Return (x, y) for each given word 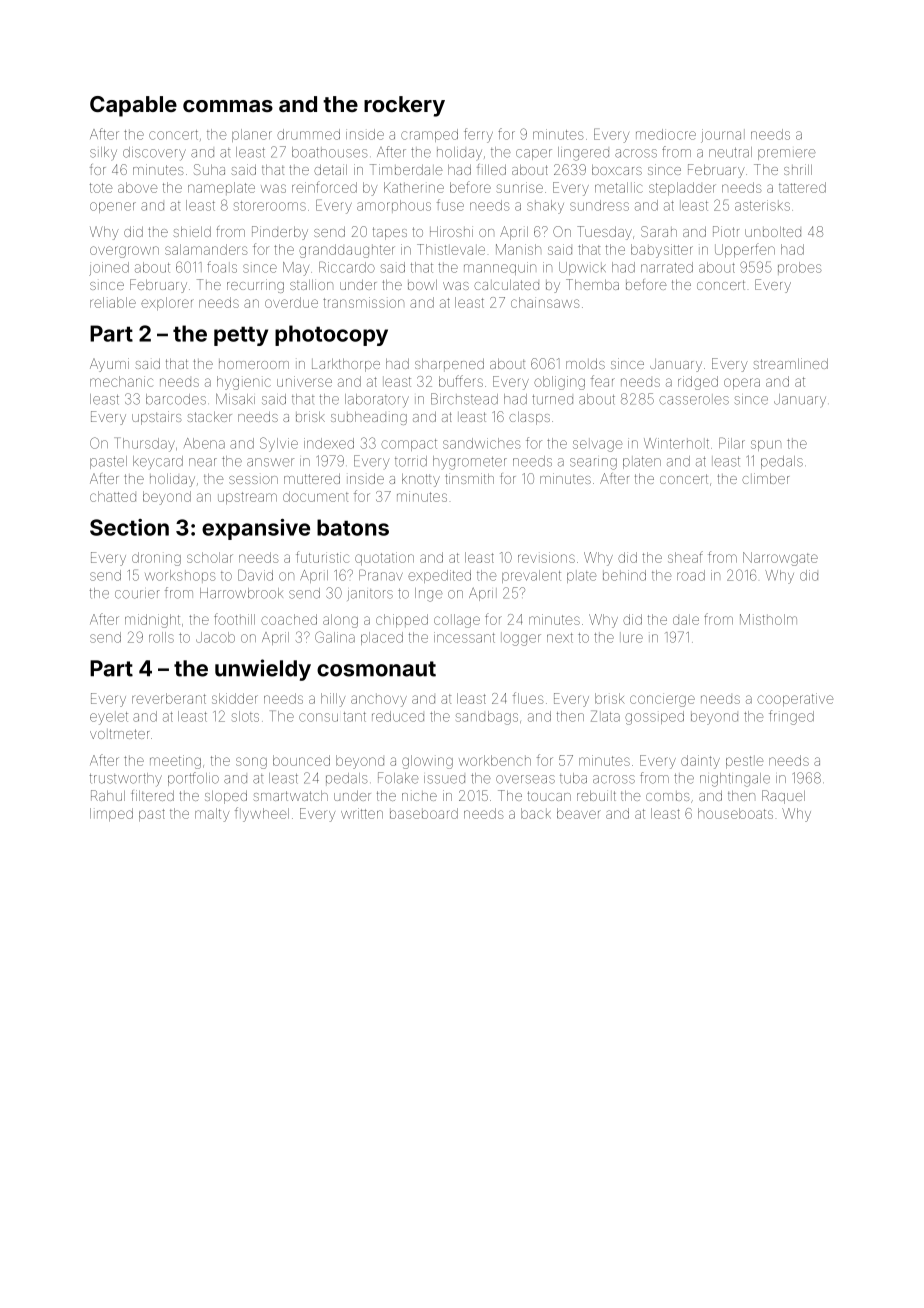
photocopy (331, 335)
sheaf (685, 557)
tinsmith (469, 478)
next (560, 638)
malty (212, 815)
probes (800, 268)
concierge (662, 700)
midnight (152, 621)
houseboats (735, 813)
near (203, 462)
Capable (133, 106)
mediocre (666, 134)
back (536, 813)
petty (241, 336)
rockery (404, 106)
